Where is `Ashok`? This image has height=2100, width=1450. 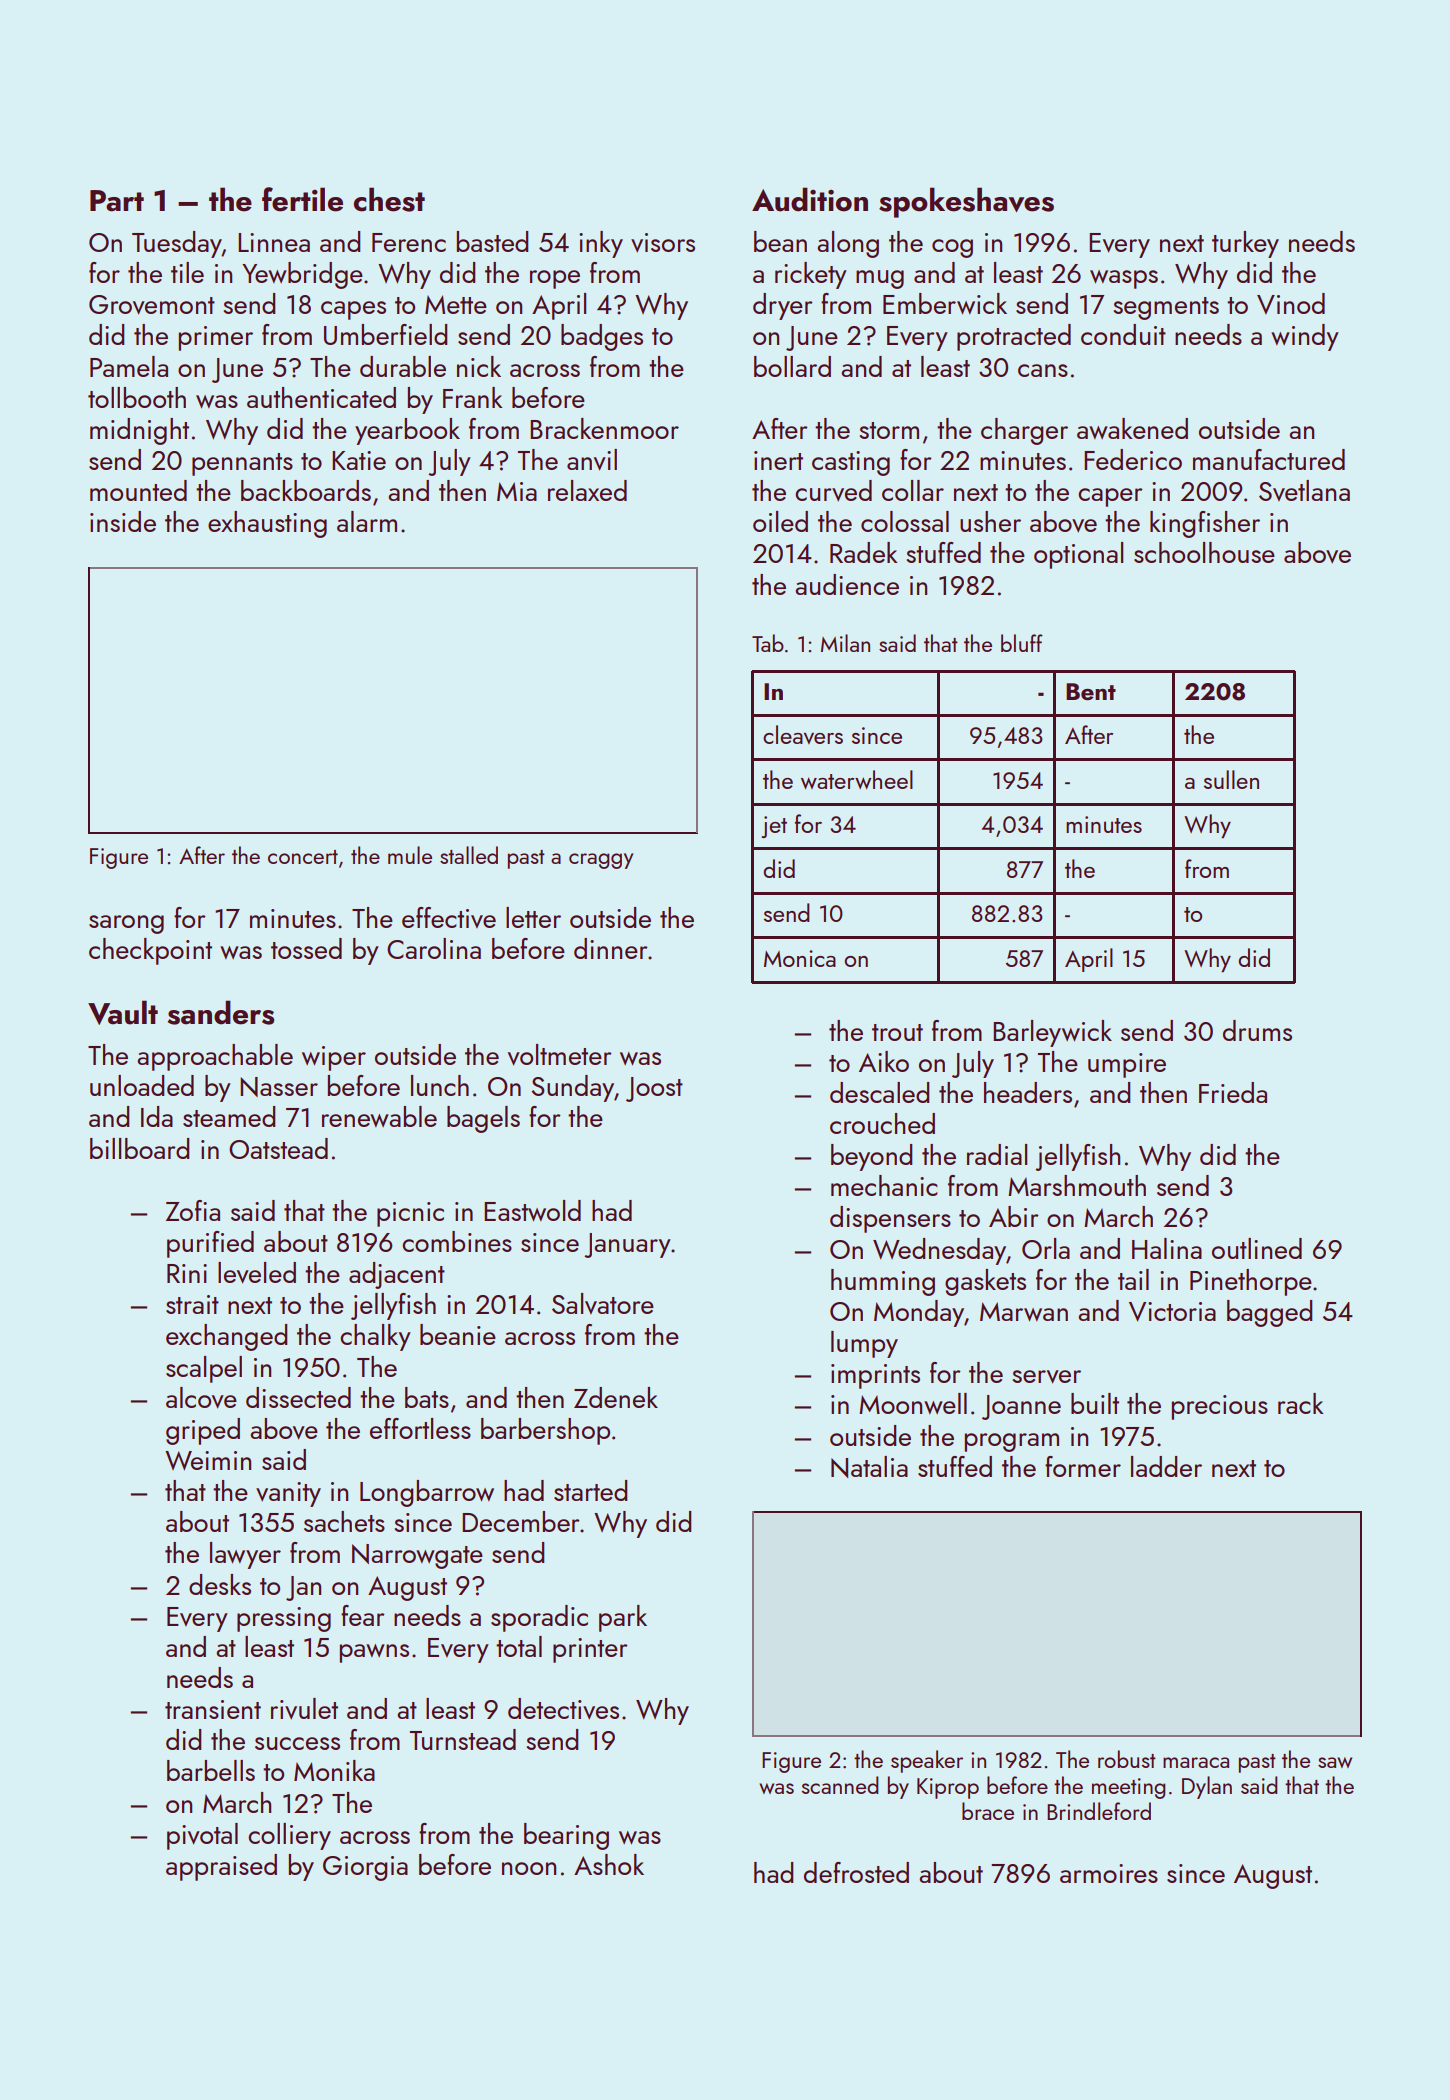 Ashok is located at coordinates (609, 1864).
